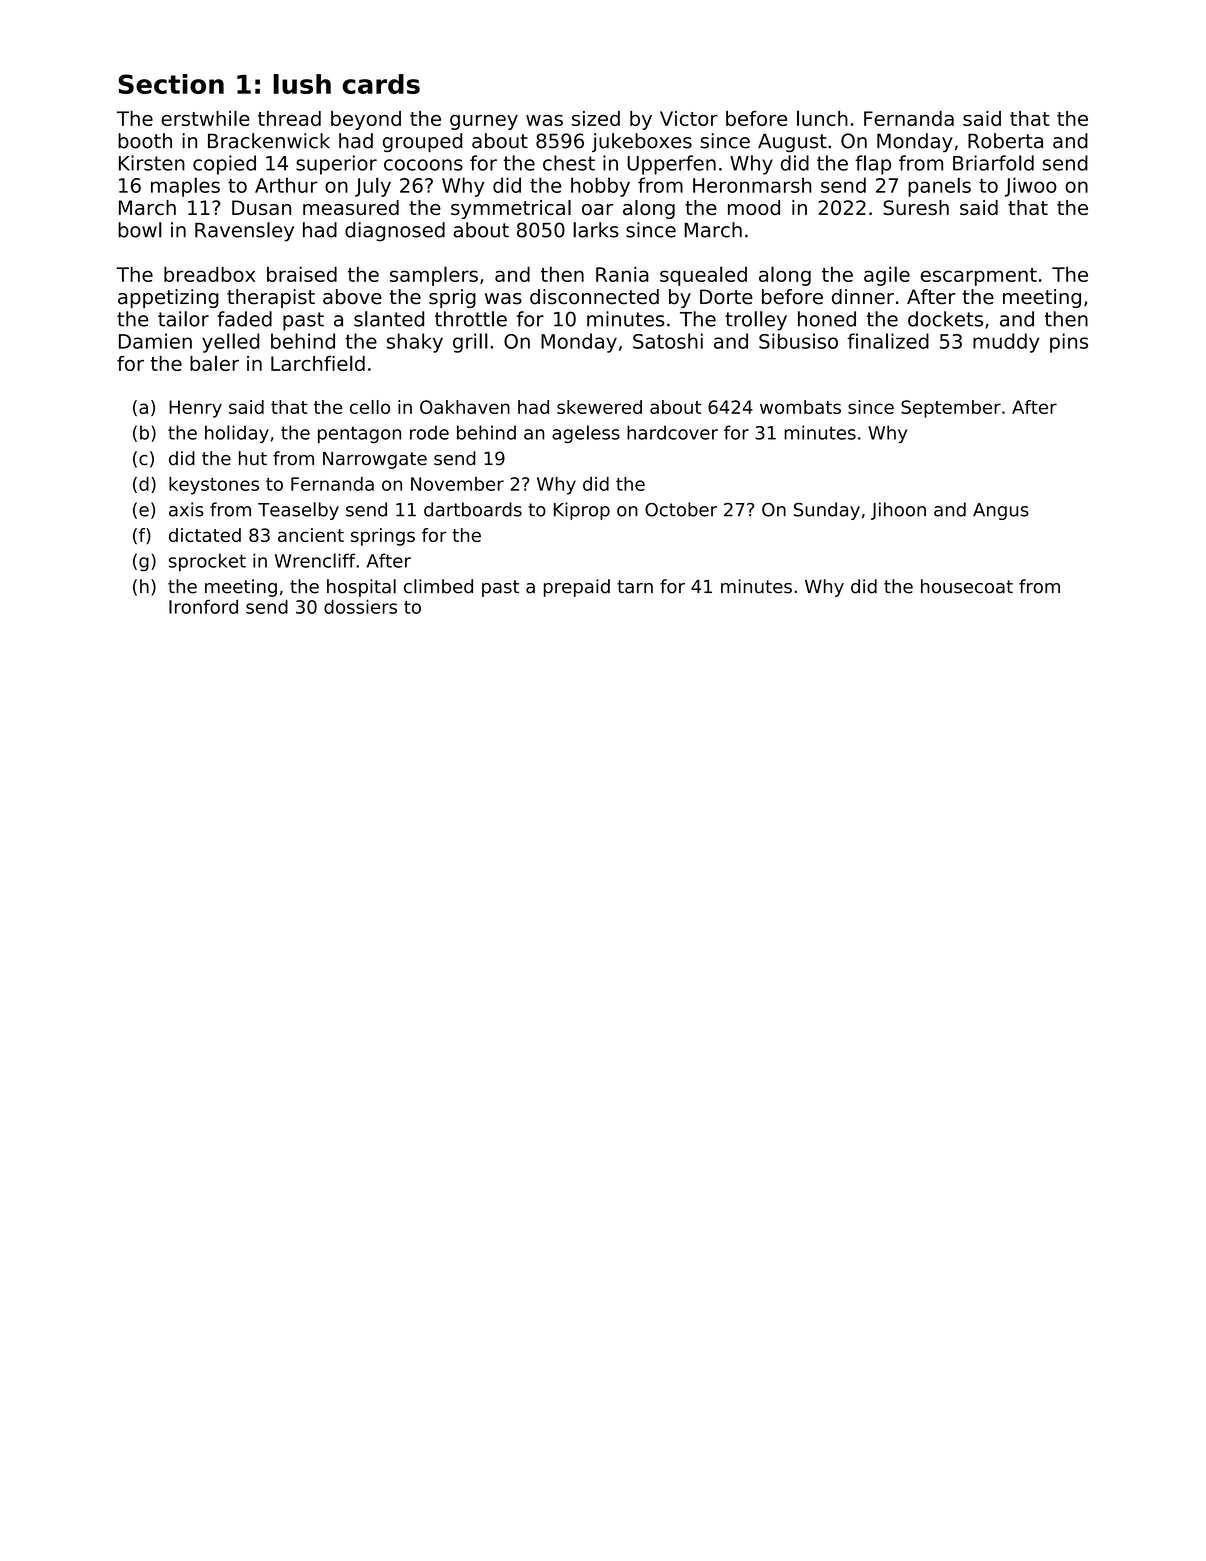 Image resolution: width=1206 pixels, height=1561 pixels. Describe the element at coordinates (1031, 187) in the screenshot. I see `Jiwoo` at that location.
